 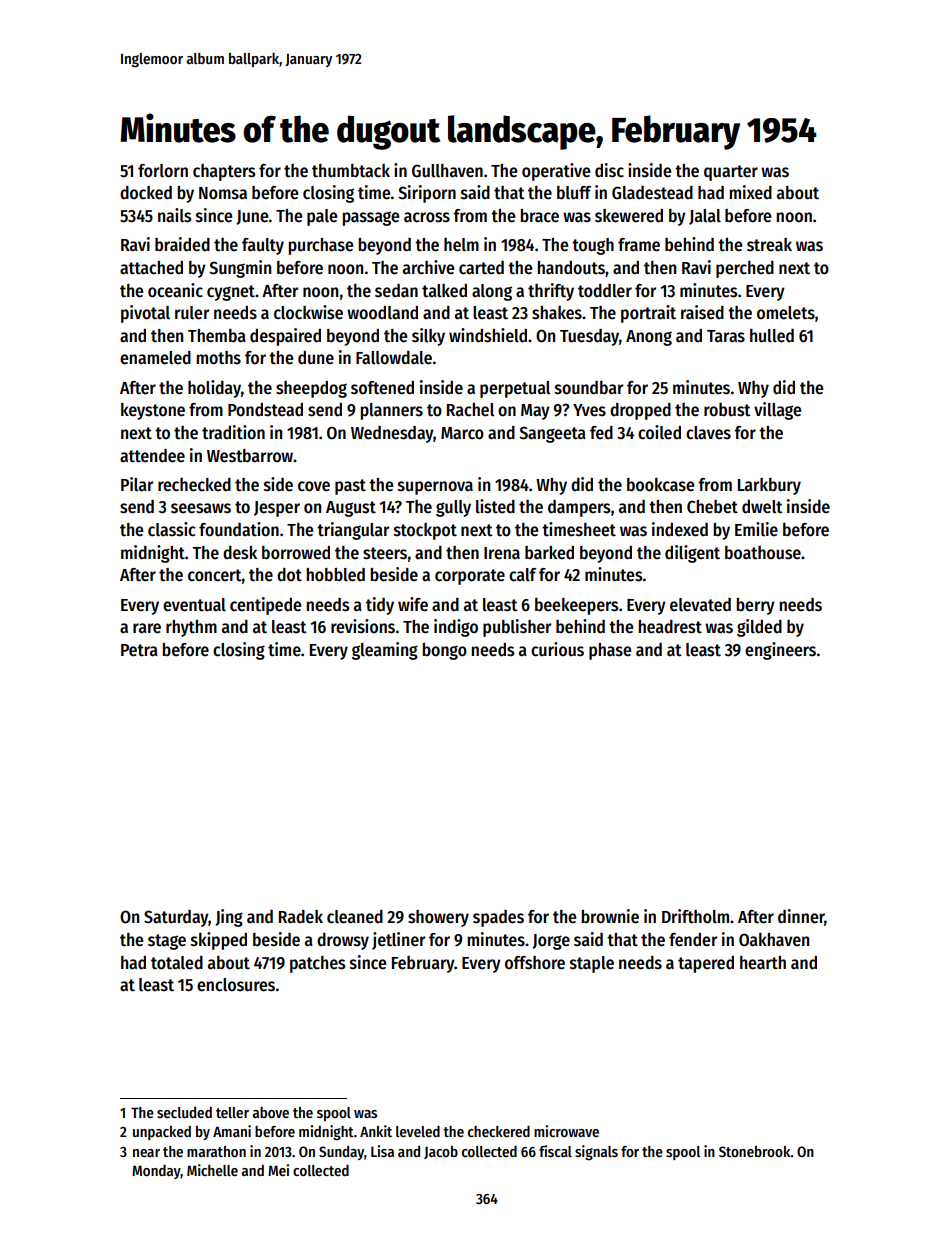 What do you see at coordinates (394, 358) in the page?
I see `Fallowdale` at bounding box center [394, 358].
